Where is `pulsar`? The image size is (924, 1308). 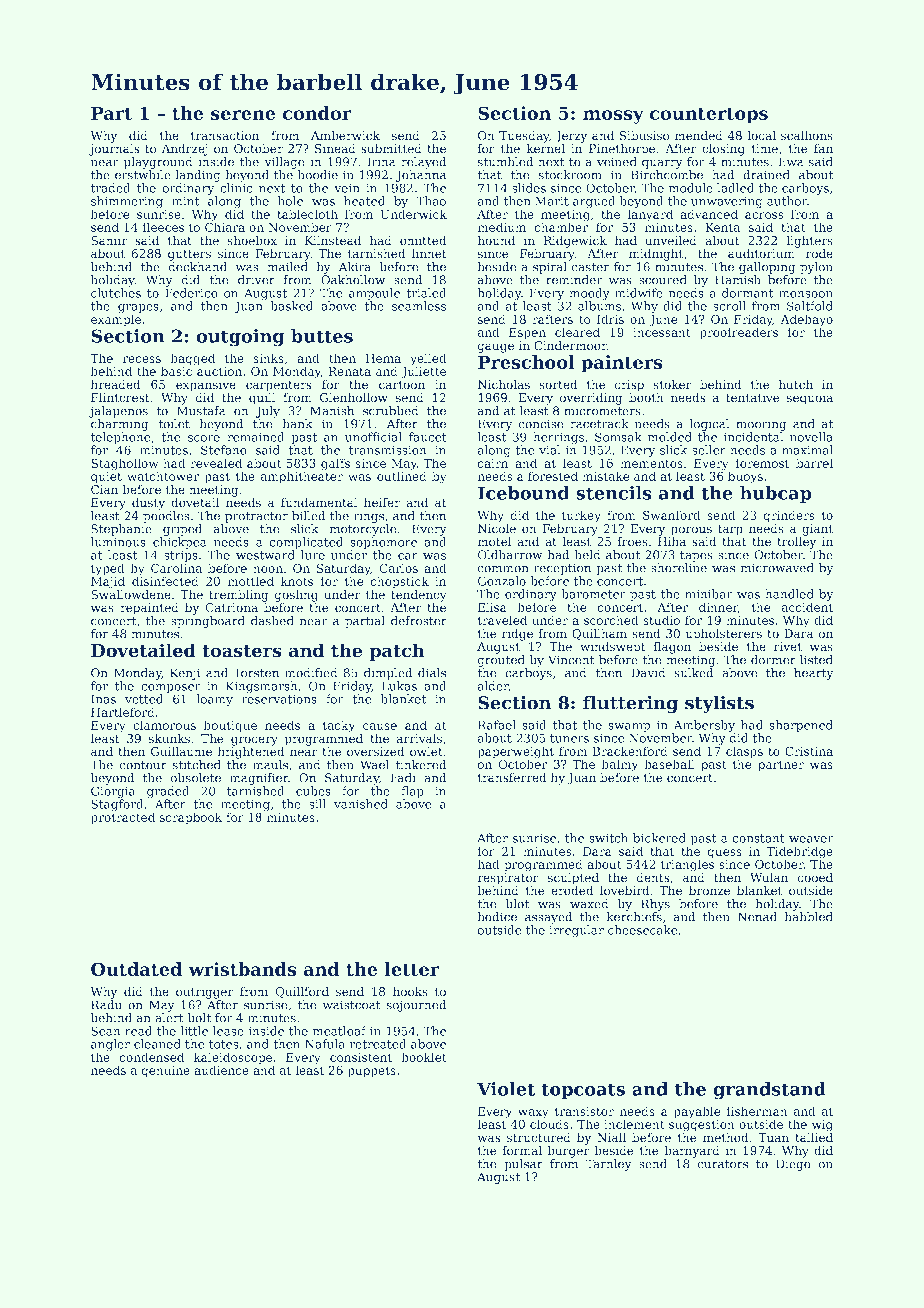
pulsar is located at coordinates (523, 1165).
